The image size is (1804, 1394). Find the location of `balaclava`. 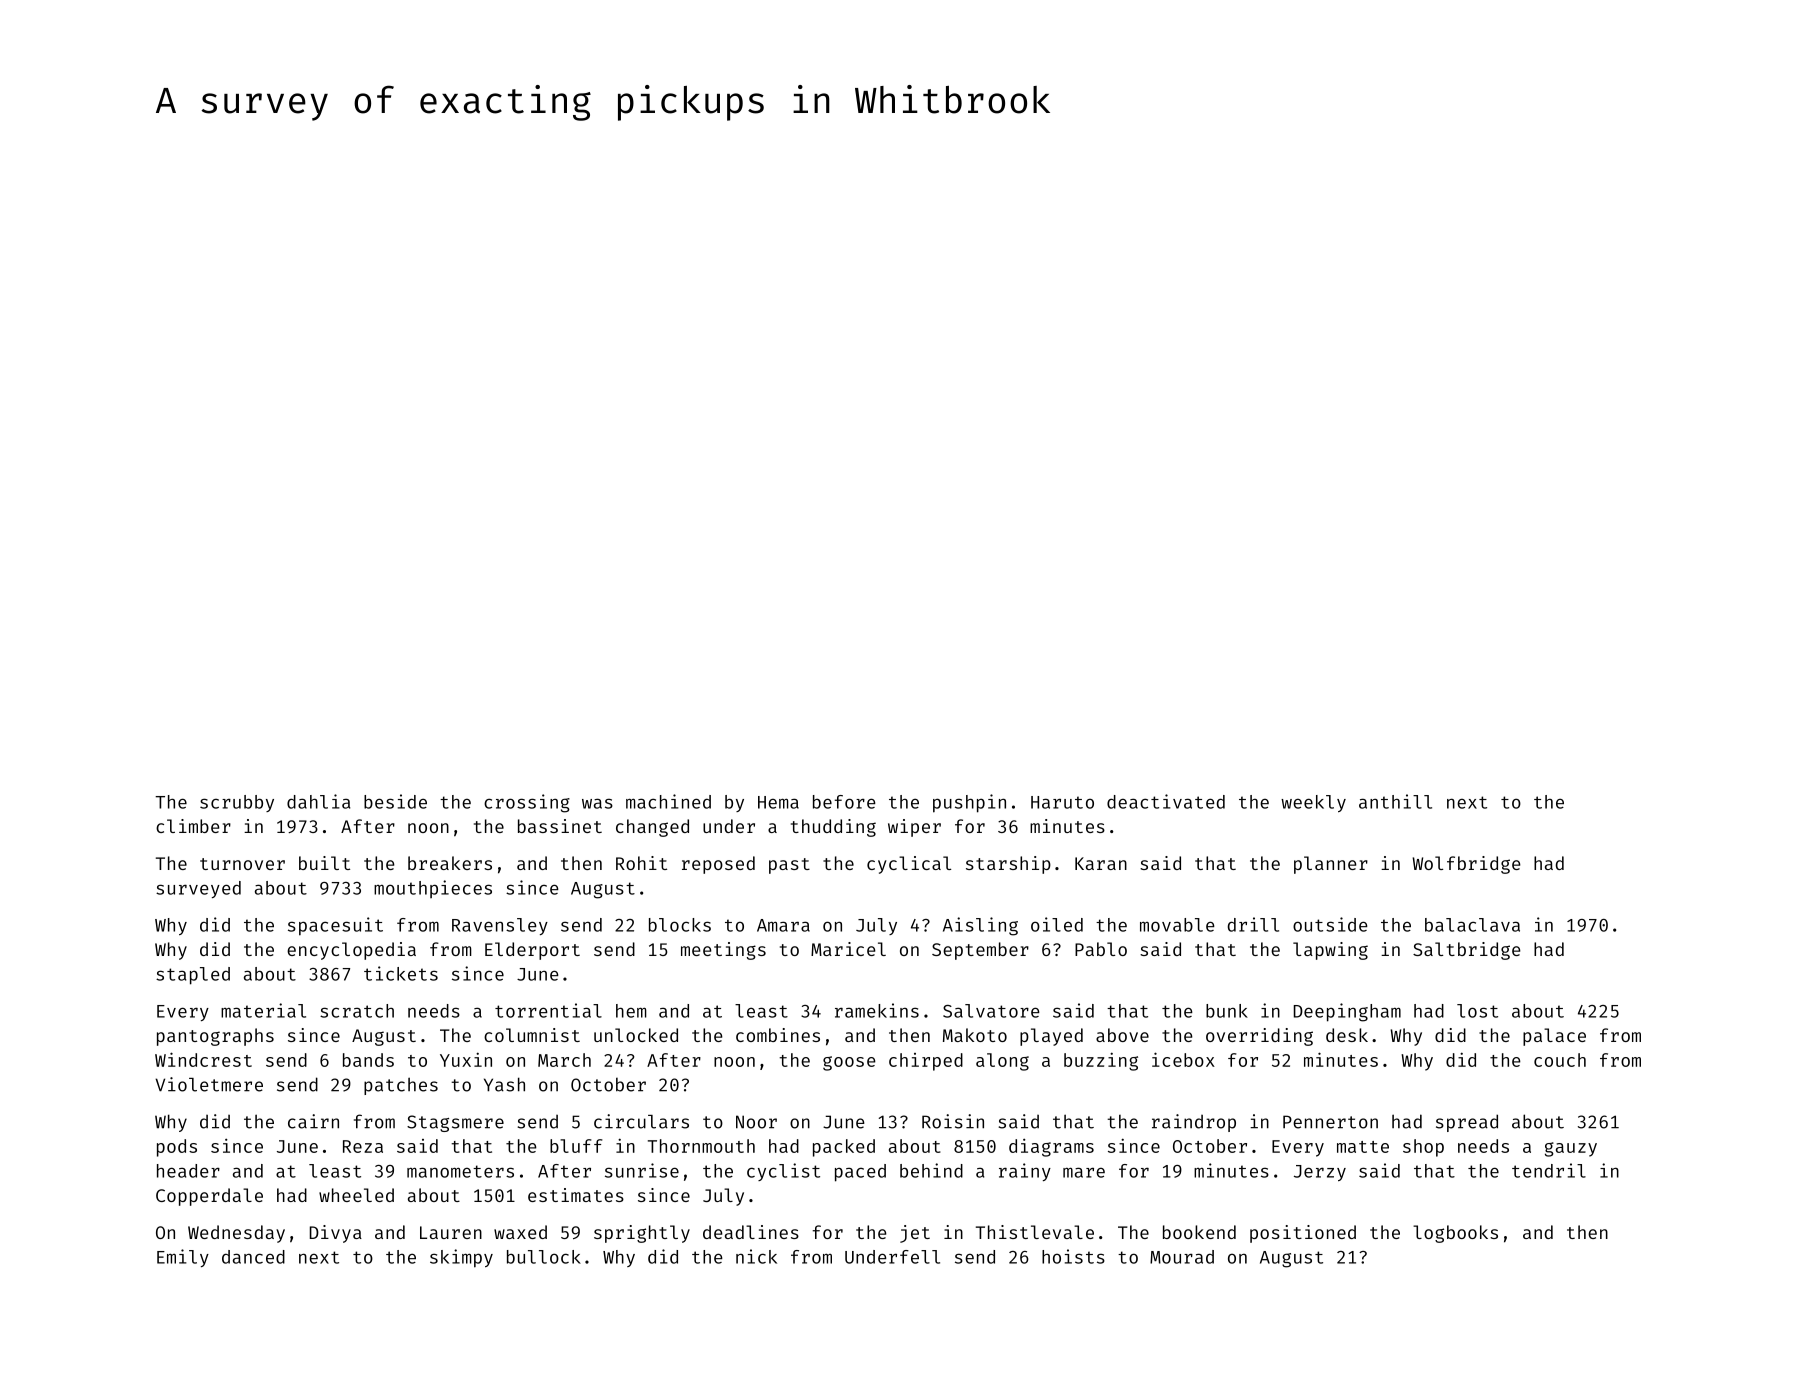

balaclava is located at coordinates (1472, 925).
